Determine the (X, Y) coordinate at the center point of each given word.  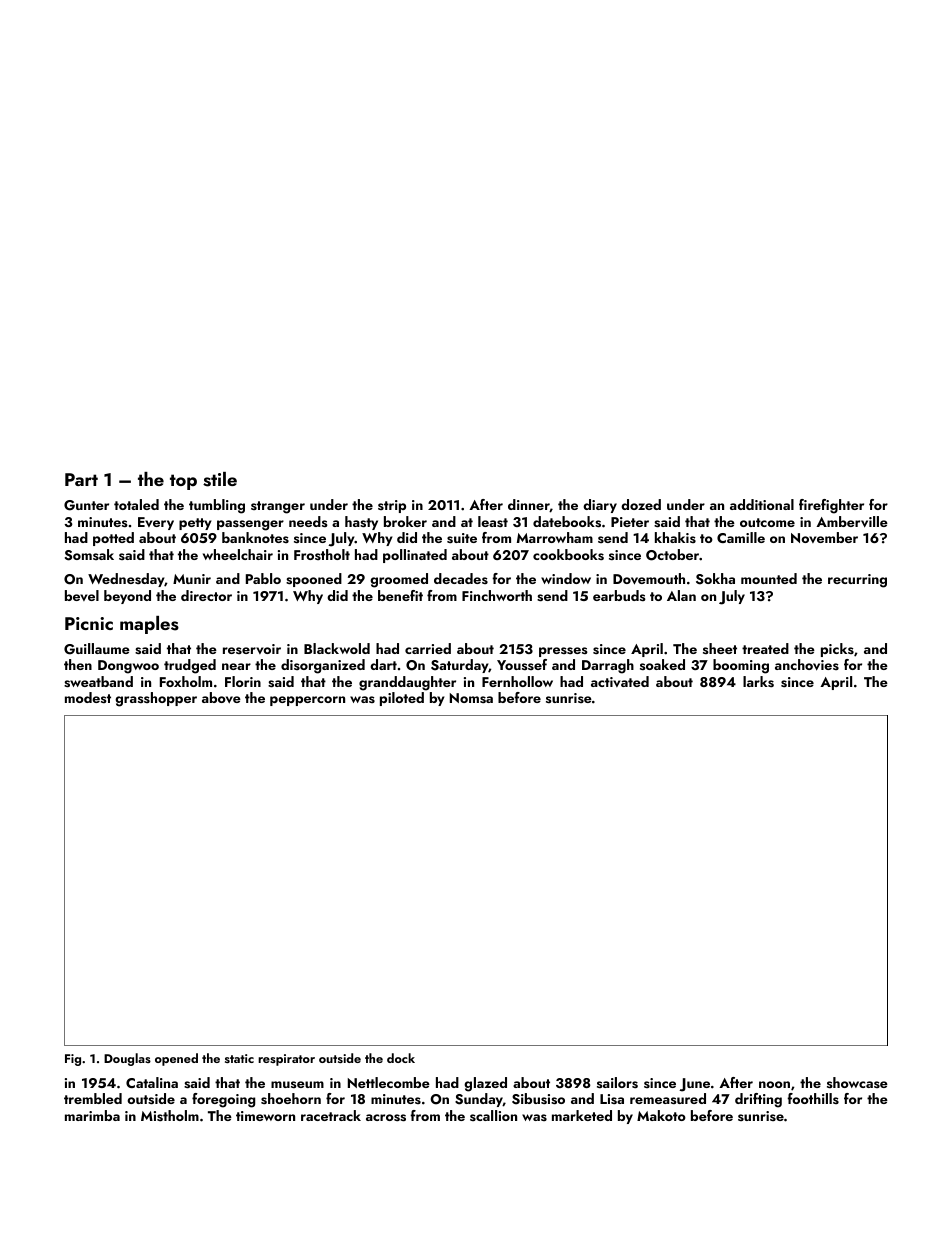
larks (758, 682)
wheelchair (238, 554)
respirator (286, 1060)
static (239, 1058)
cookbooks (568, 555)
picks (837, 650)
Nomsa (471, 698)
